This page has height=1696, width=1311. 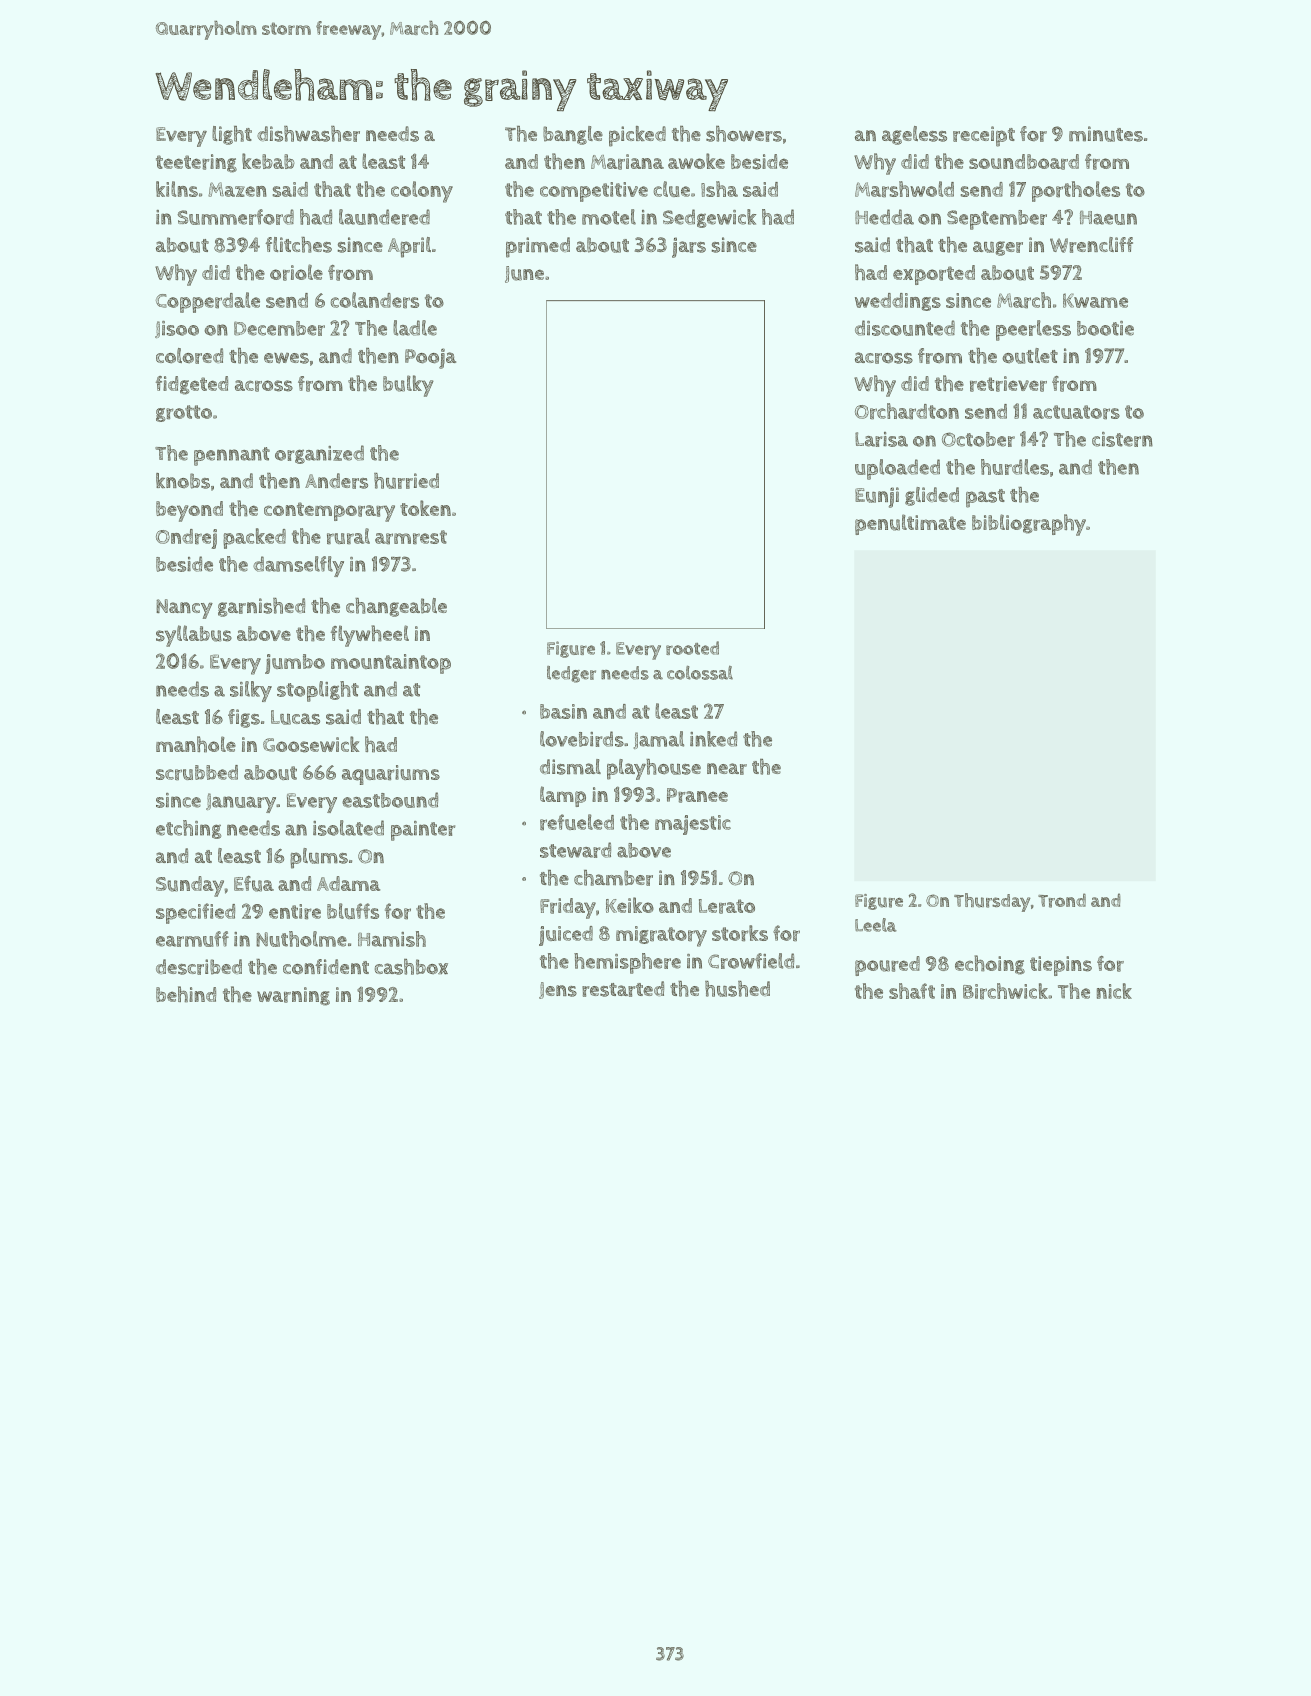 What do you see at coordinates (308, 134) in the page?
I see `dishwasher` at bounding box center [308, 134].
